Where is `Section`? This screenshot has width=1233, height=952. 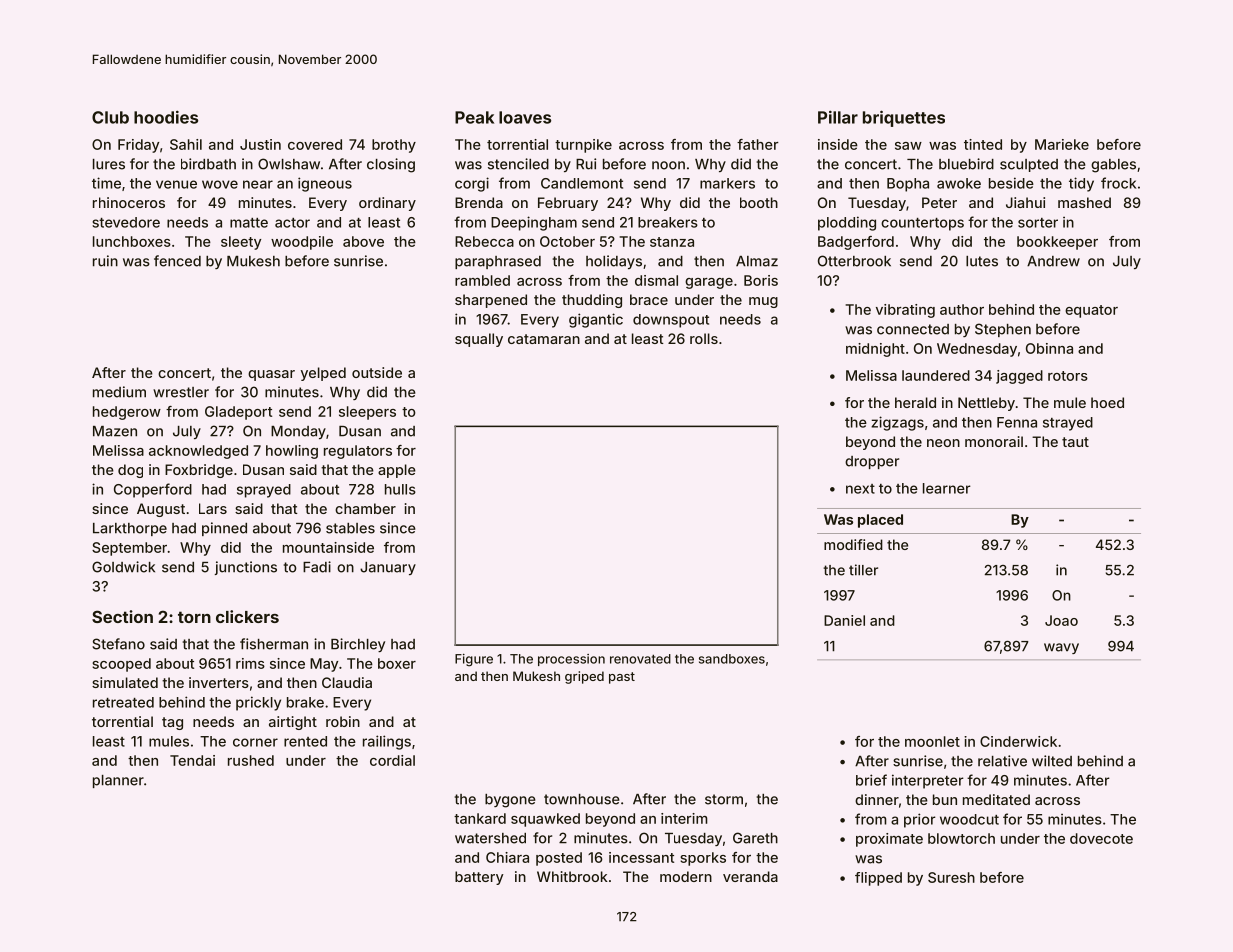 Section is located at coordinates (122, 616).
